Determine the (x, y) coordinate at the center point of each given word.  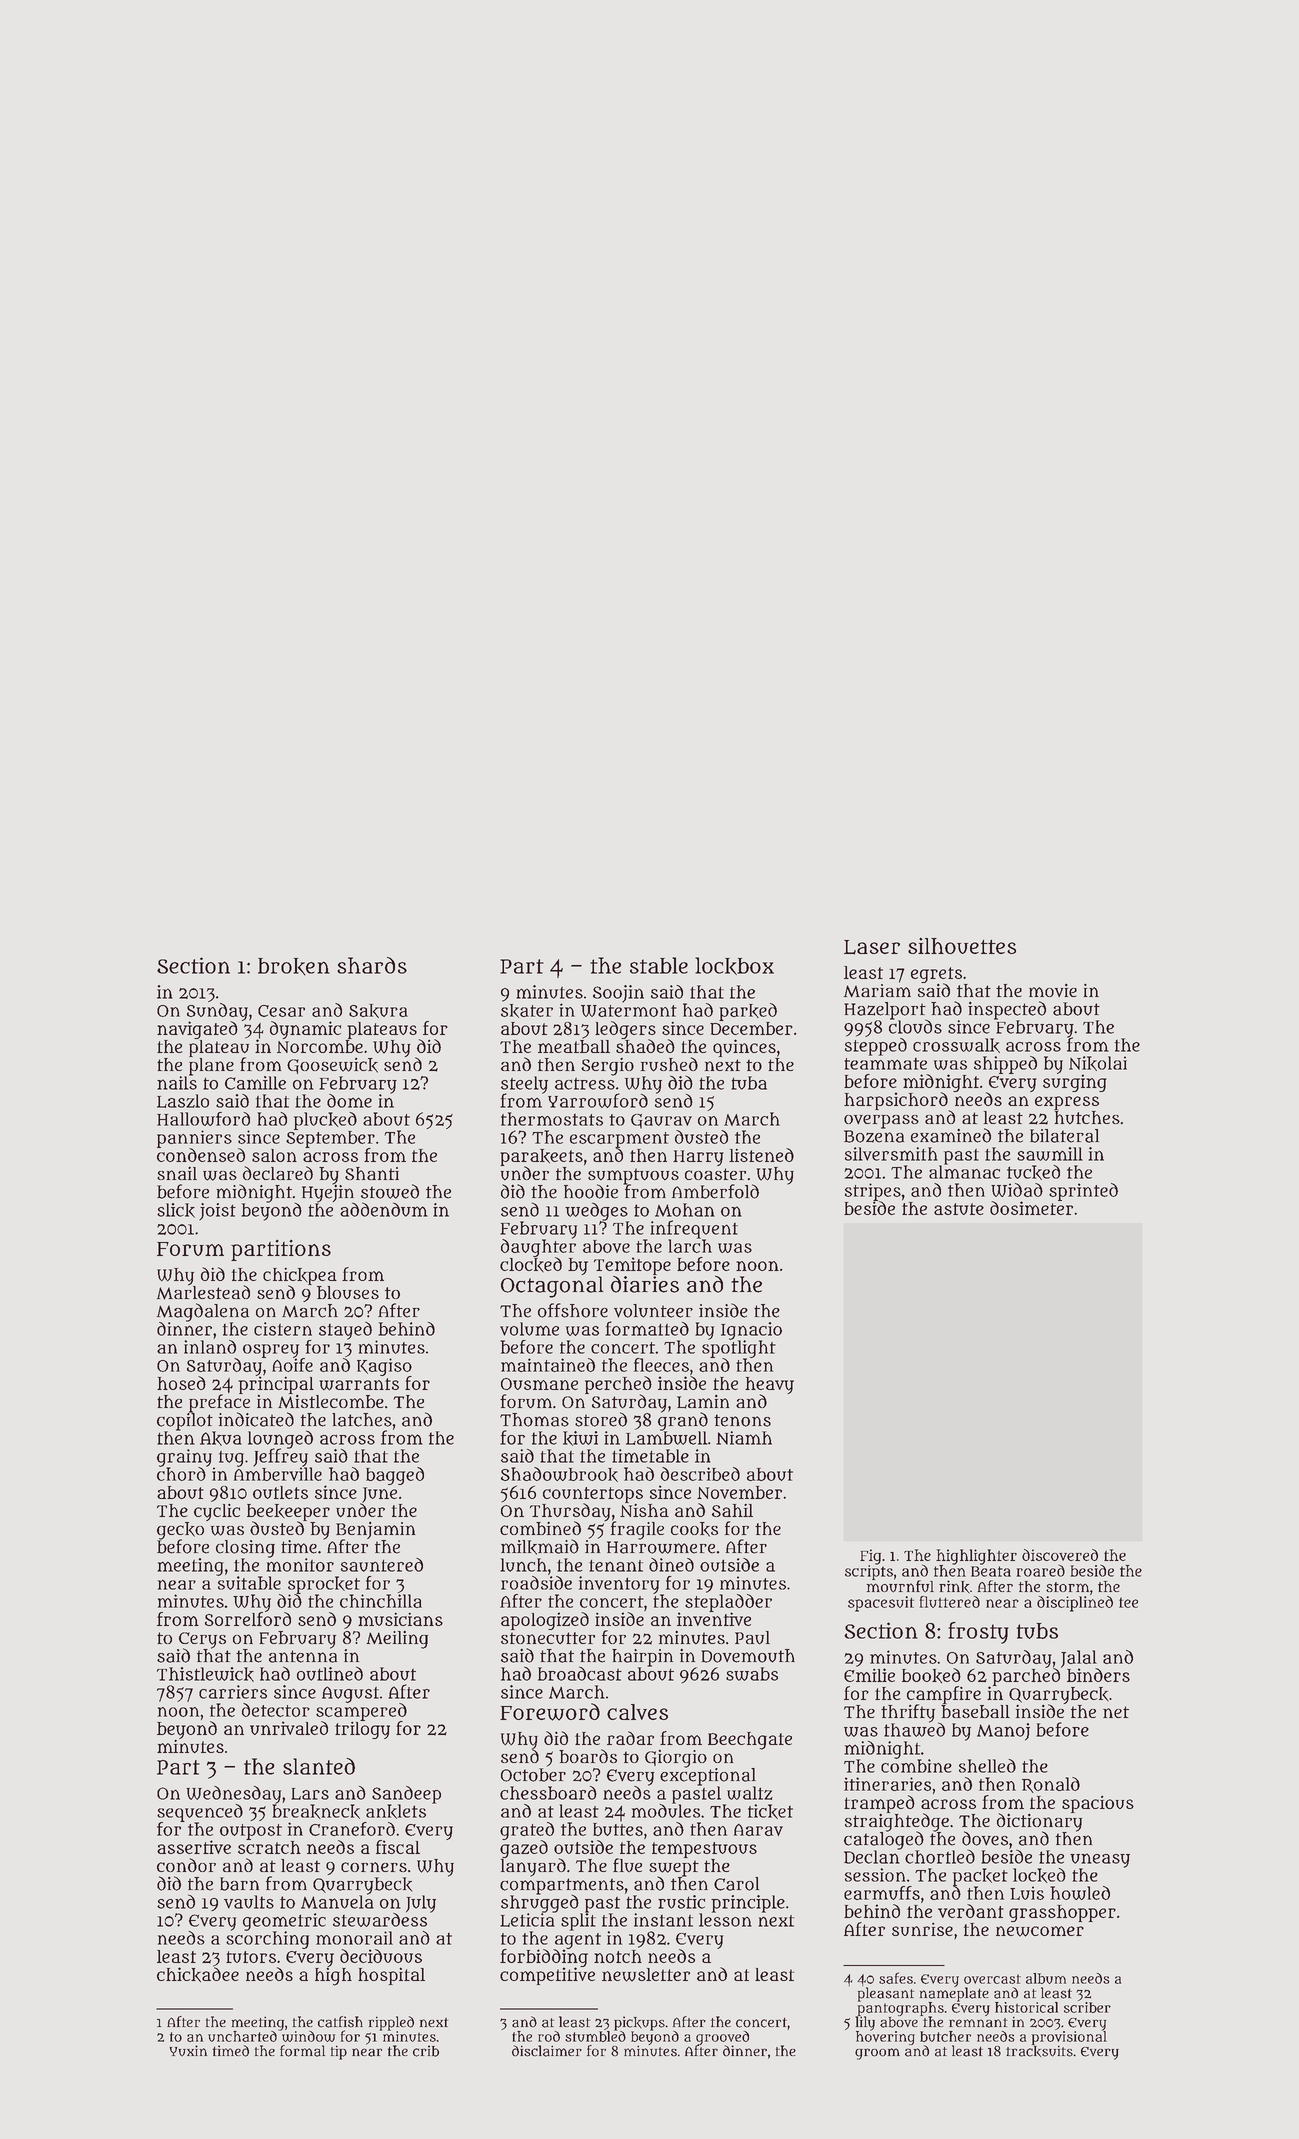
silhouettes (962, 946)
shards (372, 965)
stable (659, 965)
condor (186, 1865)
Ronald (1051, 1785)
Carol (736, 1884)
